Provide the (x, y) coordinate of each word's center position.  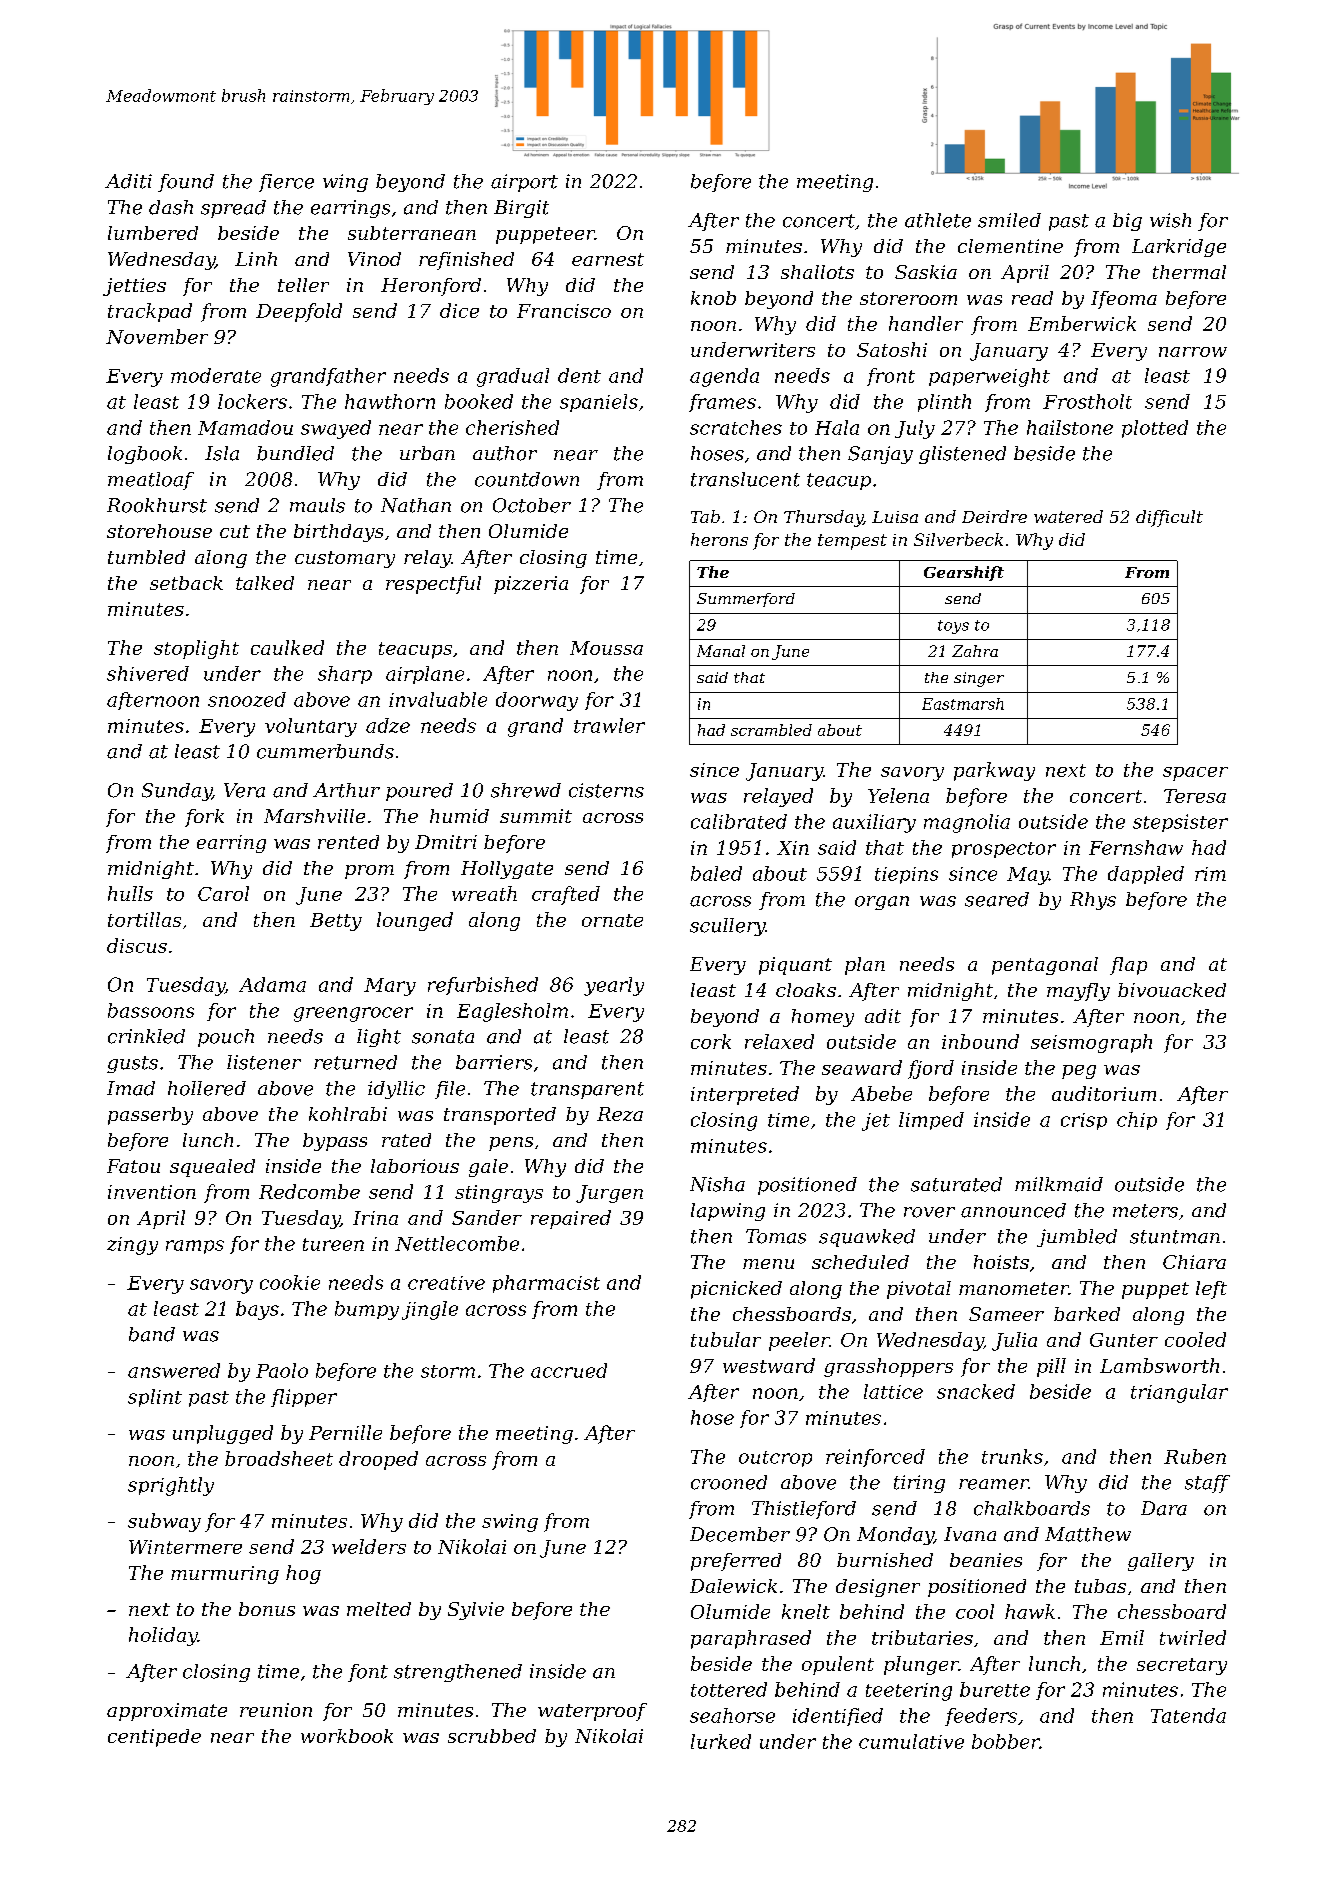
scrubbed (492, 1736)
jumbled (1077, 1238)
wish (1170, 220)
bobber (1006, 1741)
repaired (571, 1219)
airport (524, 183)
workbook (347, 1736)
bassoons (151, 1010)
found (186, 183)
